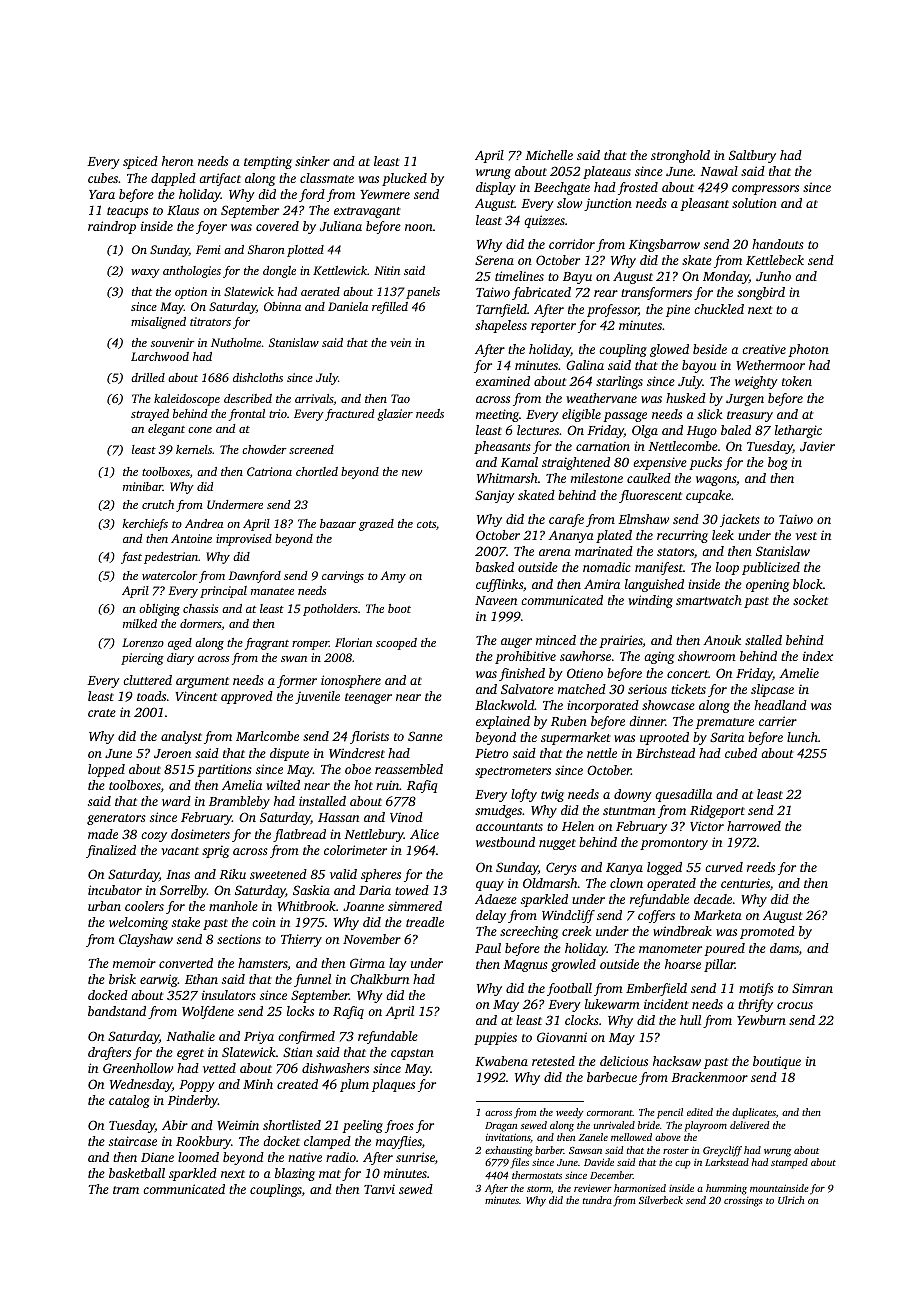  Describe the element at coordinates (549, 155) in the document. I see `Michelle` at that location.
